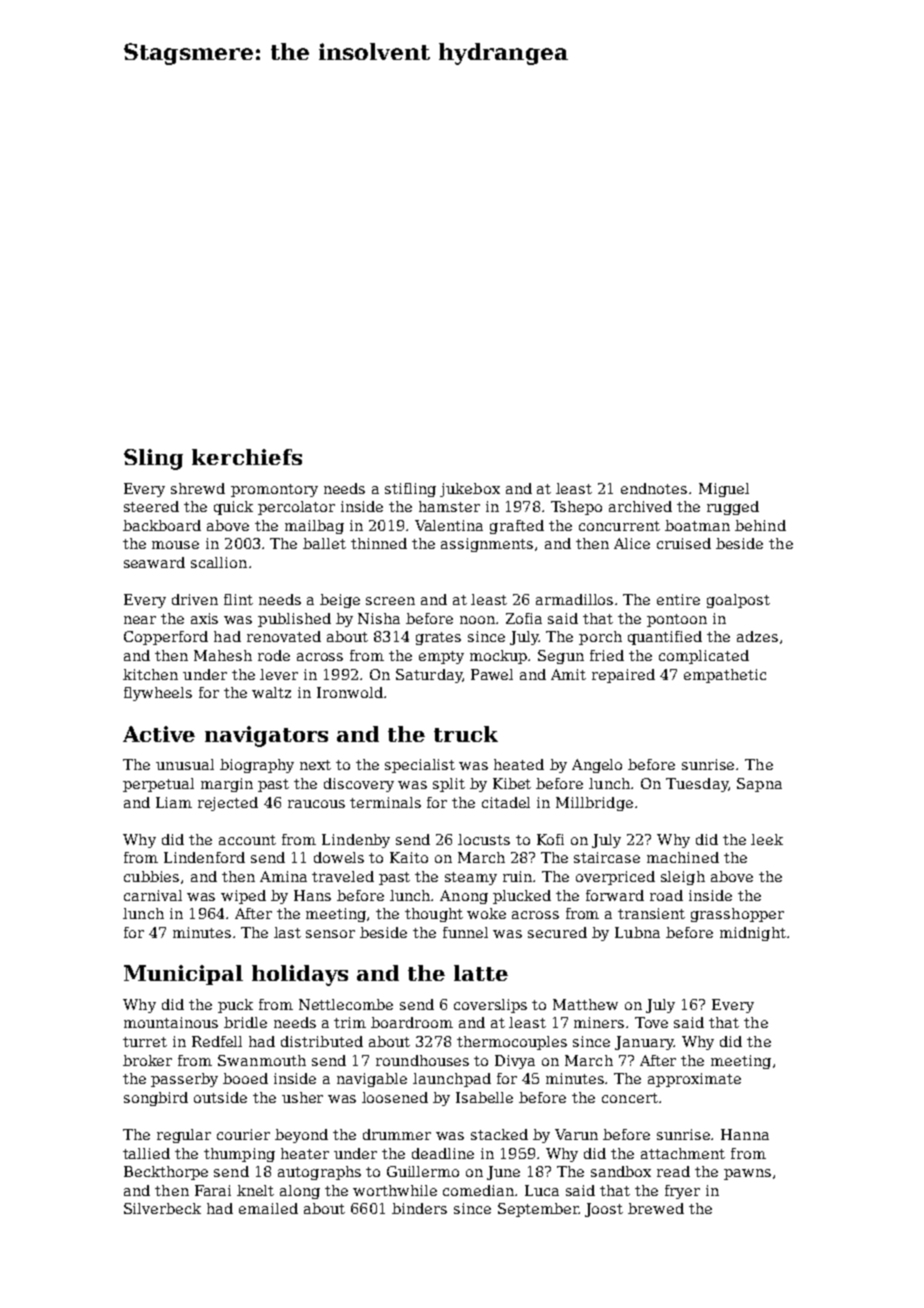 This screenshot has width=924, height=1308. What do you see at coordinates (697, 785) in the screenshot?
I see `Tuesday` at bounding box center [697, 785].
